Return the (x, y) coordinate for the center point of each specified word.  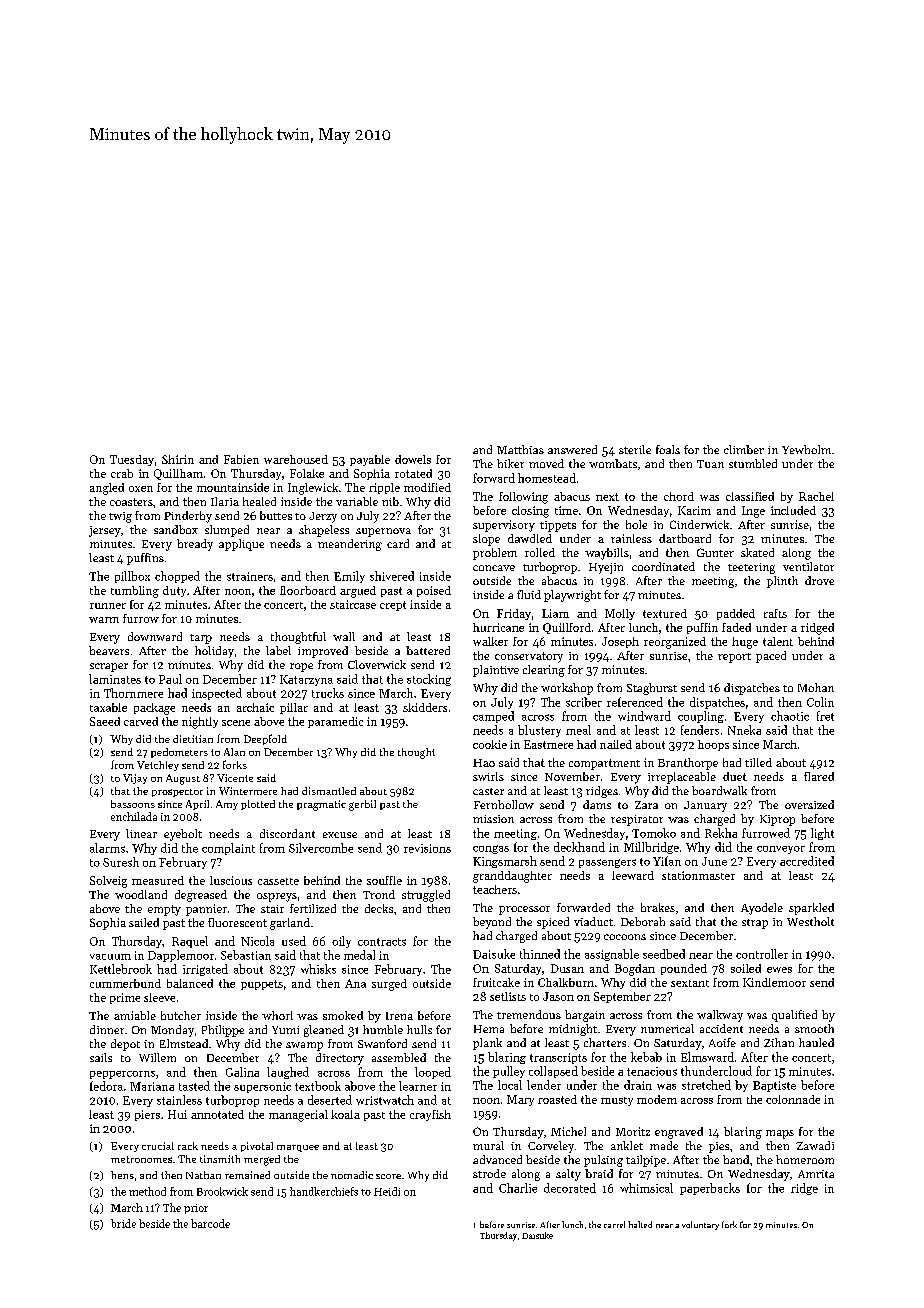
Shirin (178, 459)
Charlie (518, 1188)
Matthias (520, 449)
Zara (646, 805)
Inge (753, 512)
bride (123, 1223)
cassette (278, 881)
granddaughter (512, 877)
